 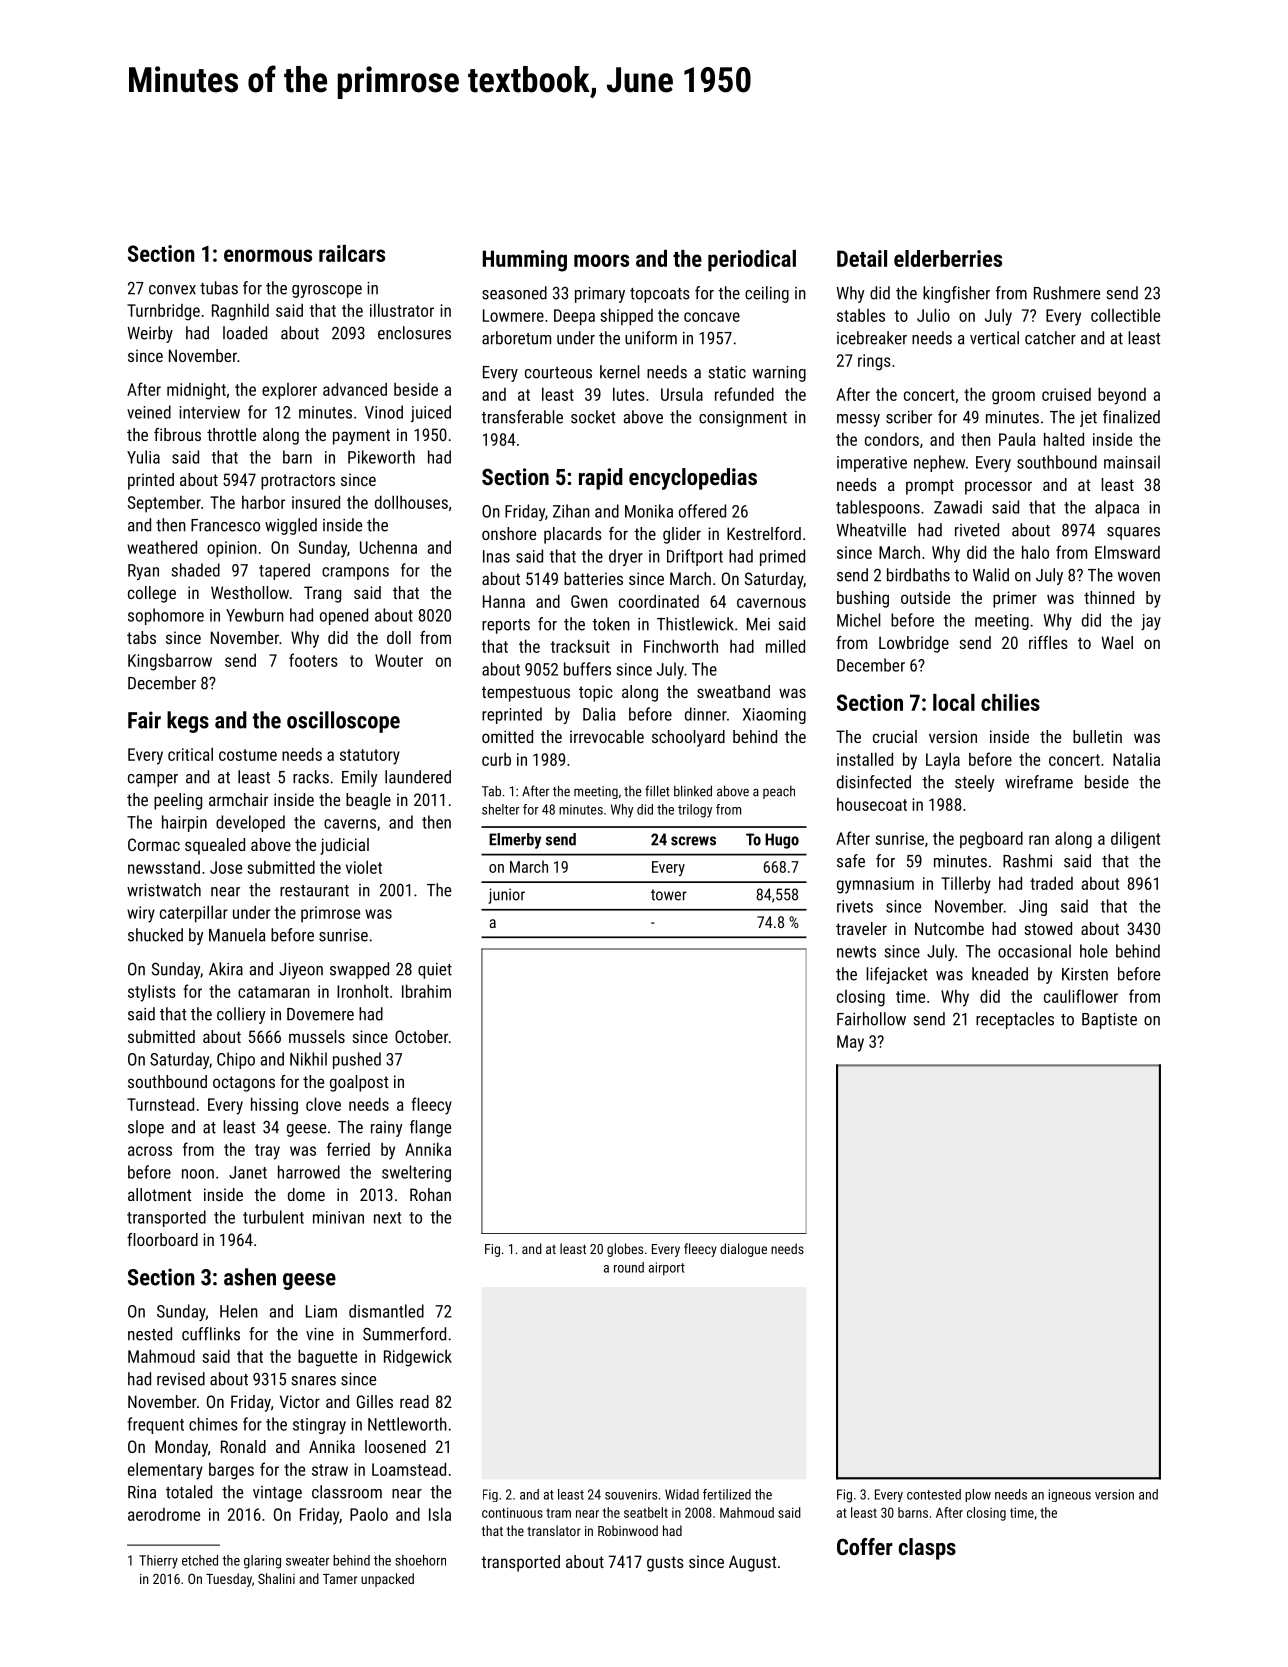 What do you see at coordinates (1070, 1495) in the screenshot?
I see `igneous` at bounding box center [1070, 1495].
